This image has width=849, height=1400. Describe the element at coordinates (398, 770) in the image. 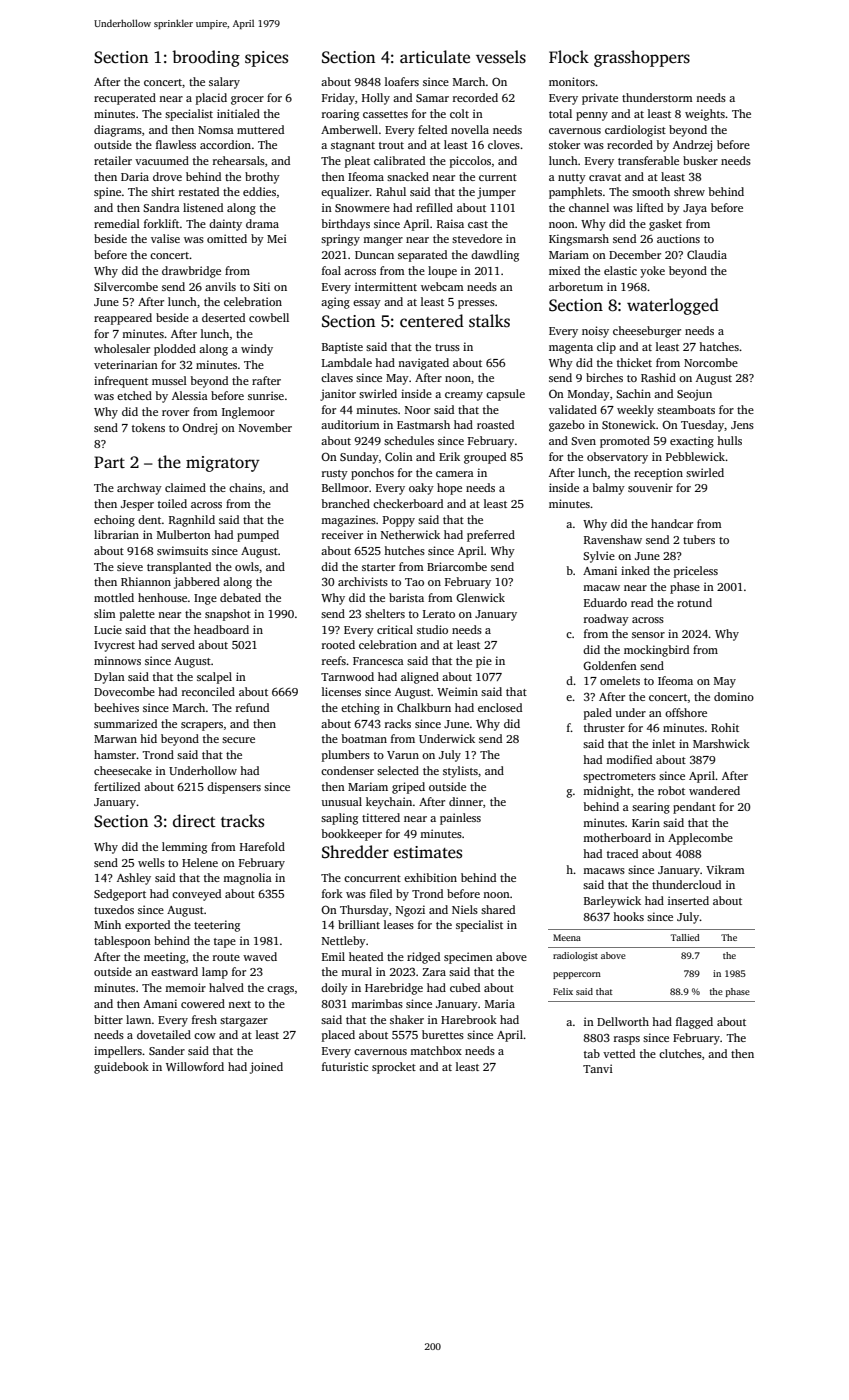

I see `selected` at that location.
